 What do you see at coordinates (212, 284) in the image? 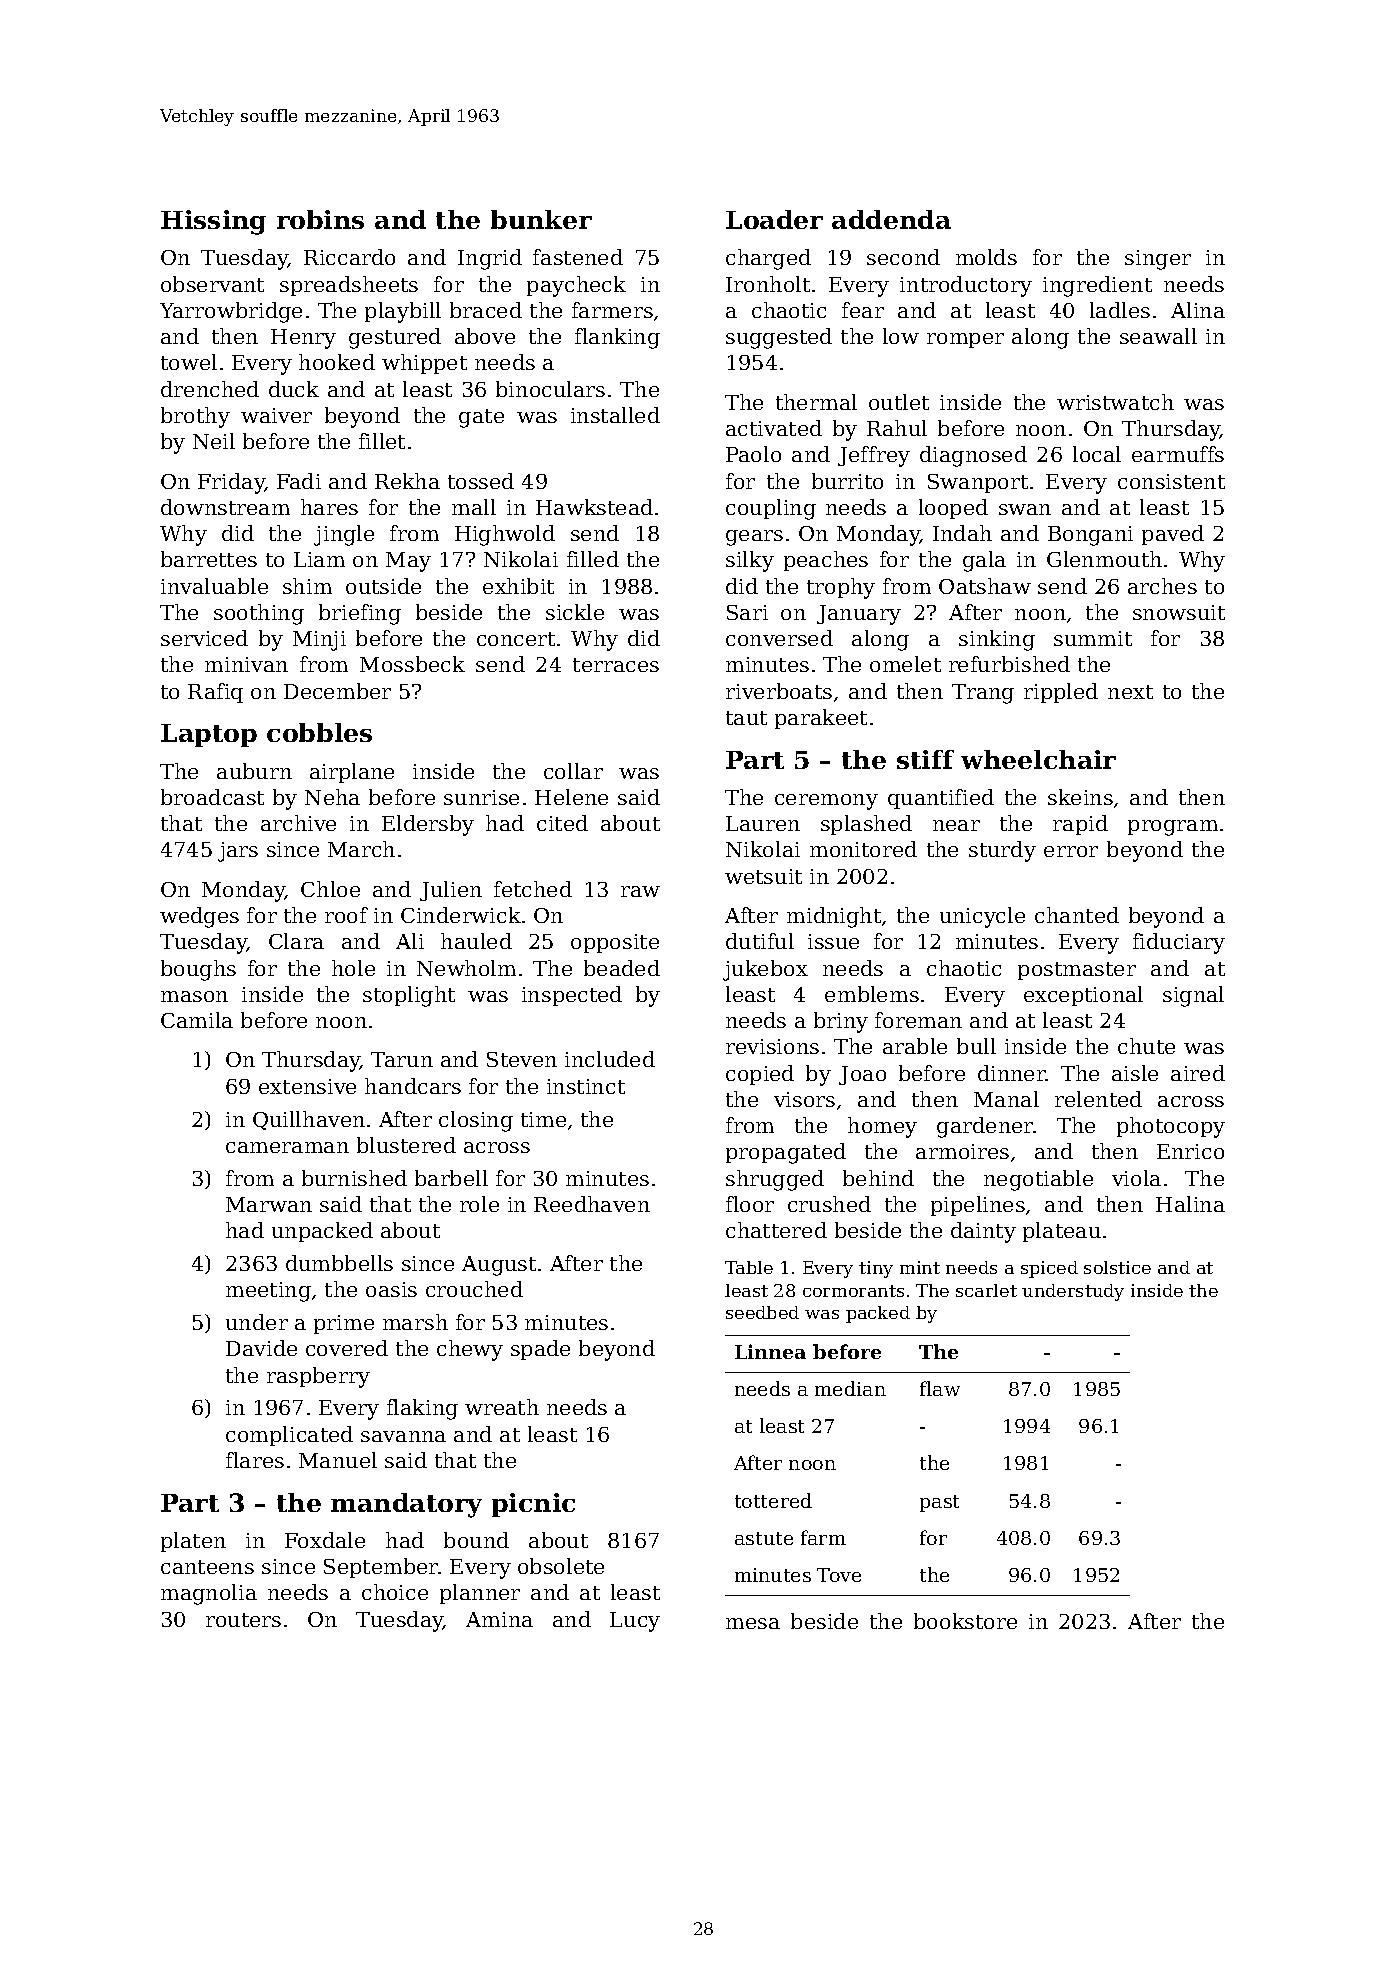
I see `observant` at bounding box center [212, 284].
